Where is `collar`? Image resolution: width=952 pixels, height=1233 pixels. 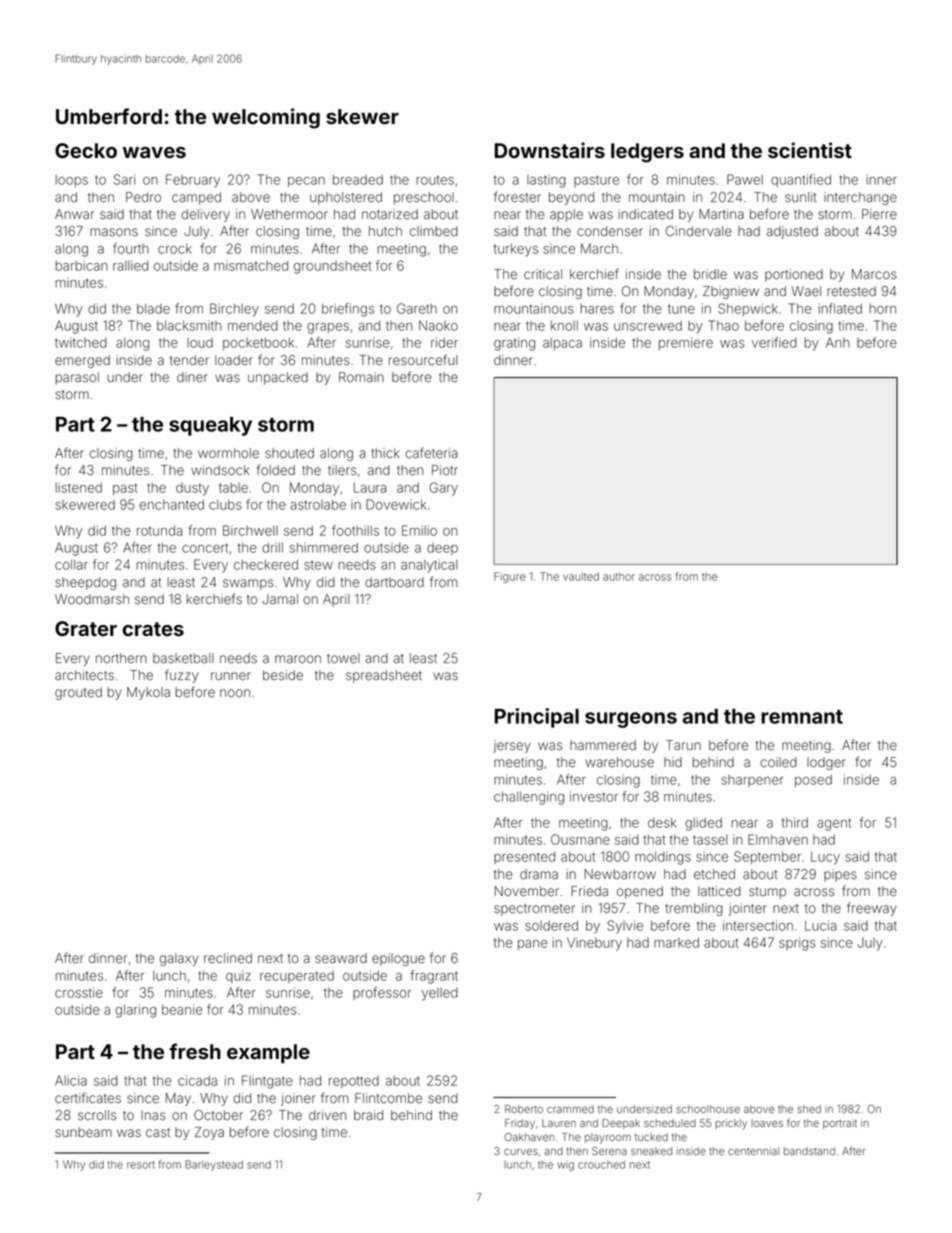
collar is located at coordinates (71, 565).
